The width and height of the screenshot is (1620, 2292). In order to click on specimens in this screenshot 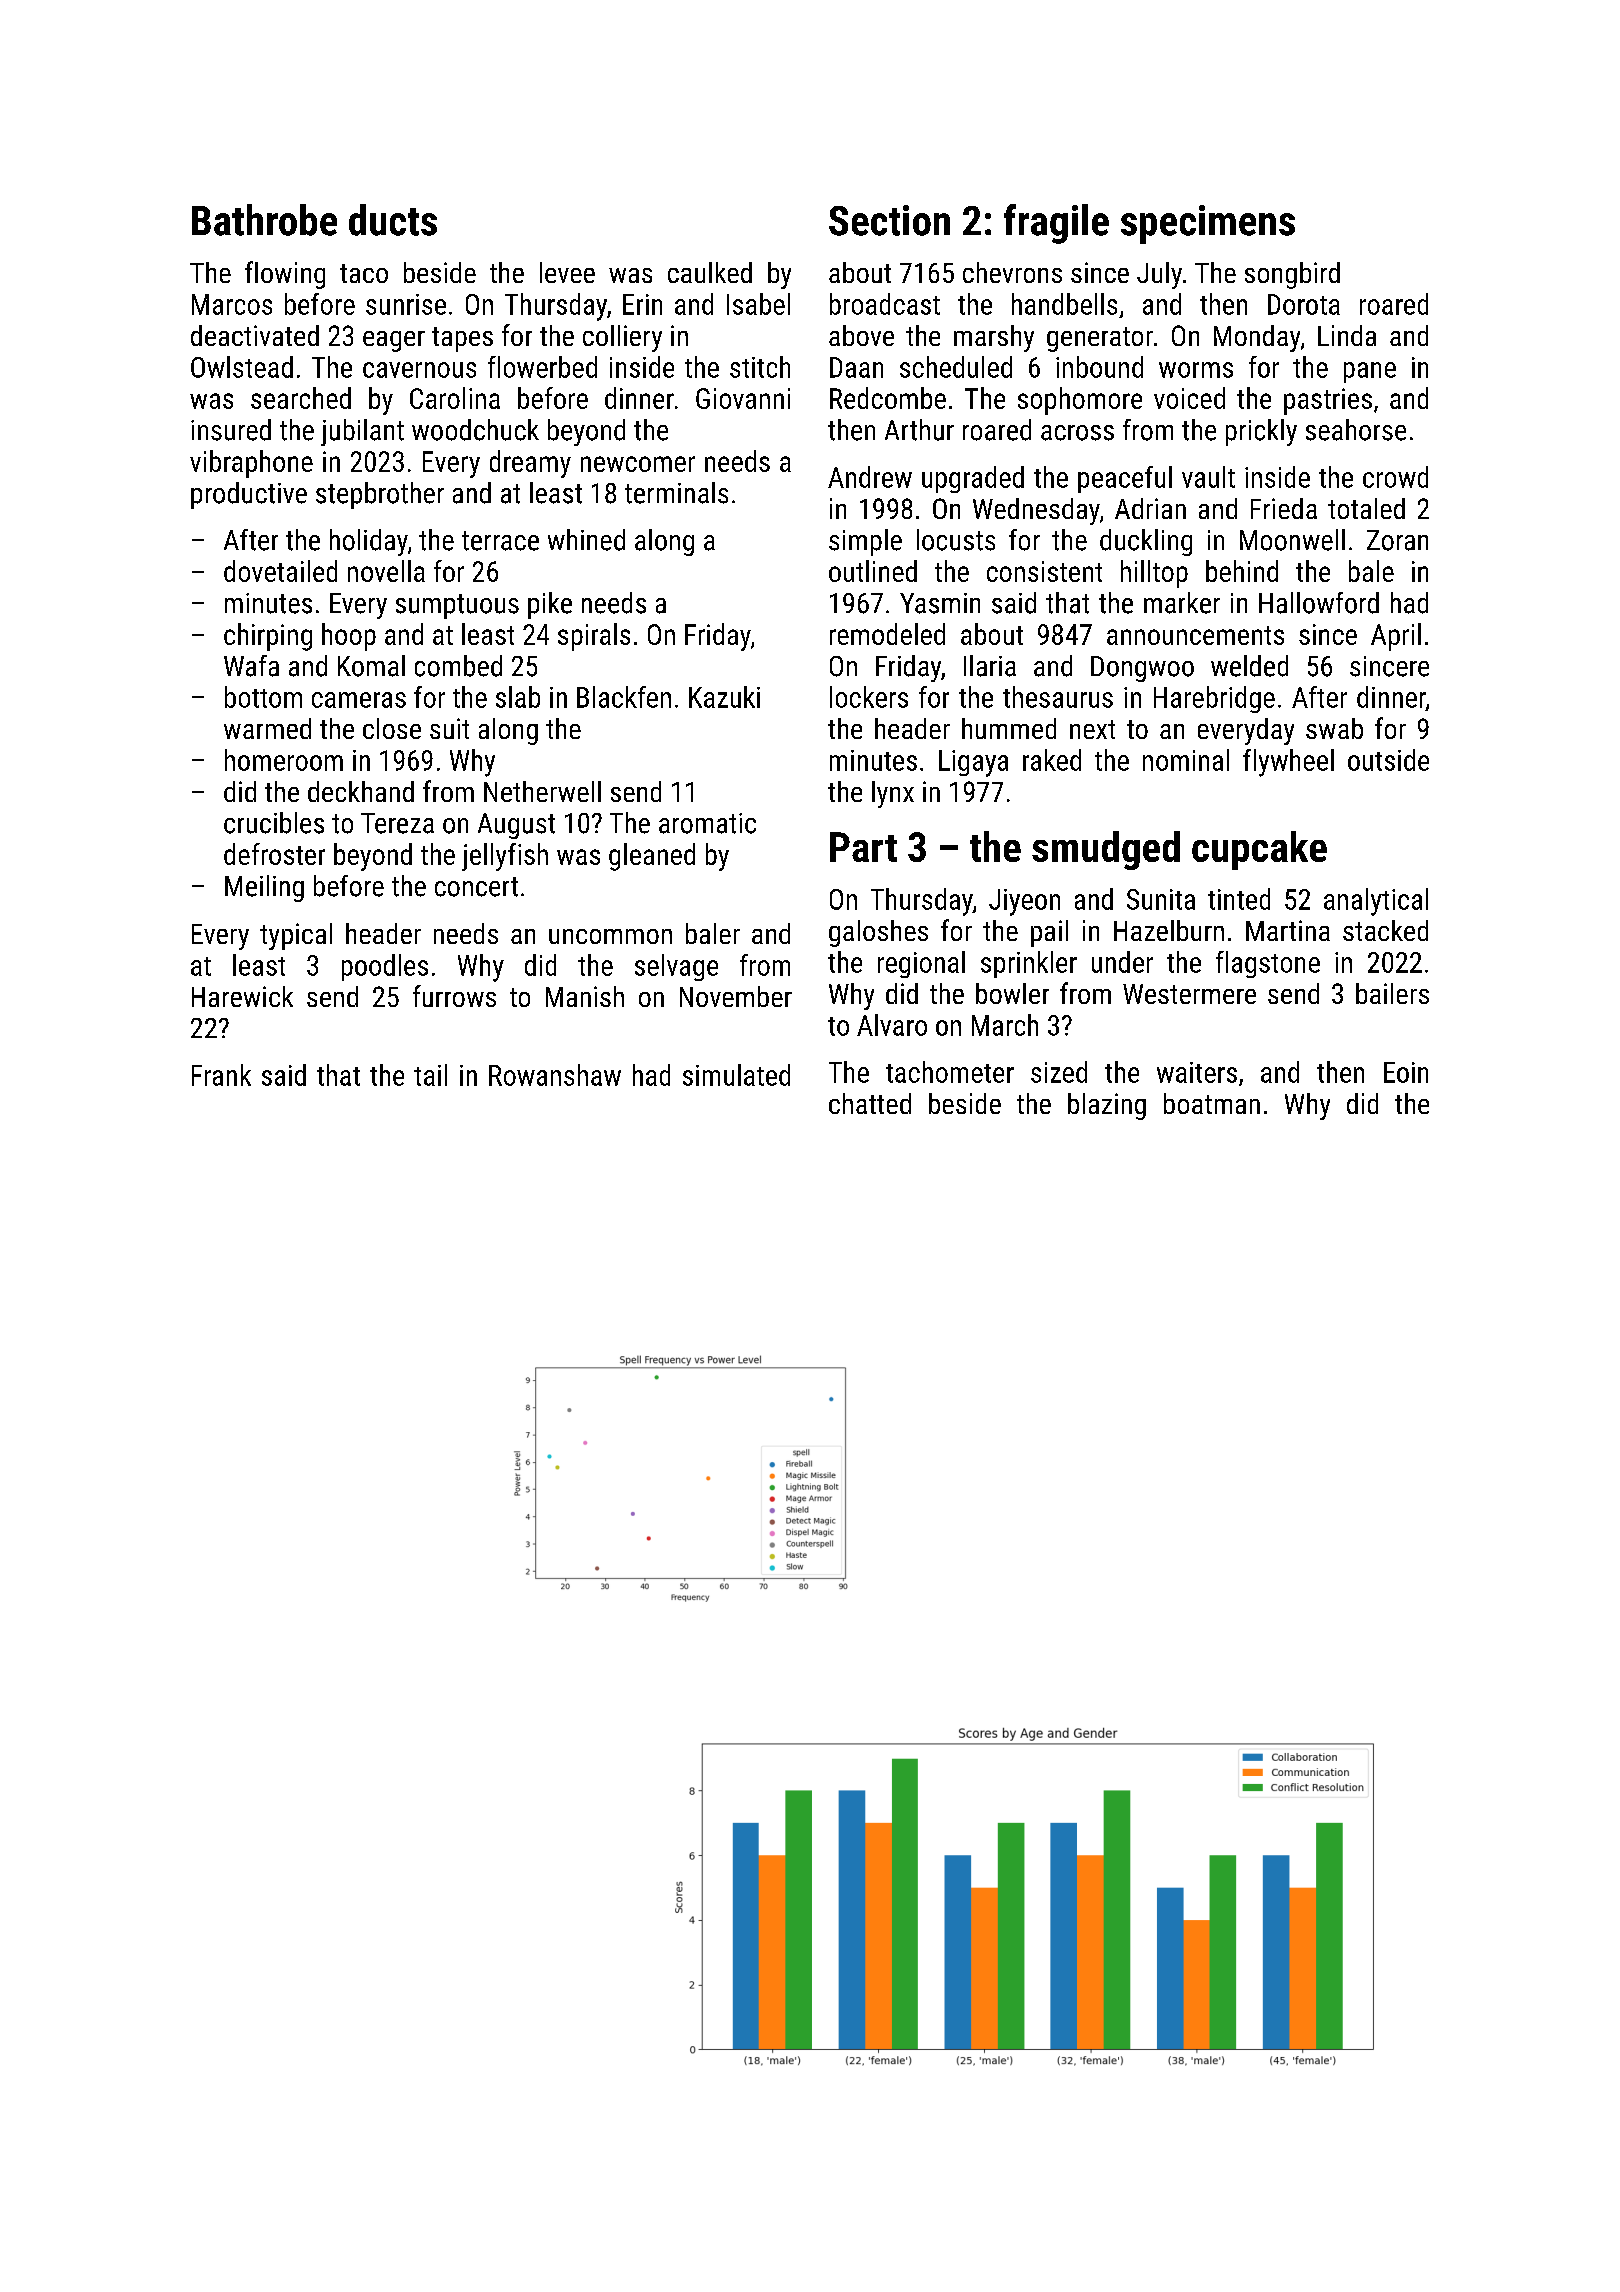, I will do `click(1208, 224)`.
